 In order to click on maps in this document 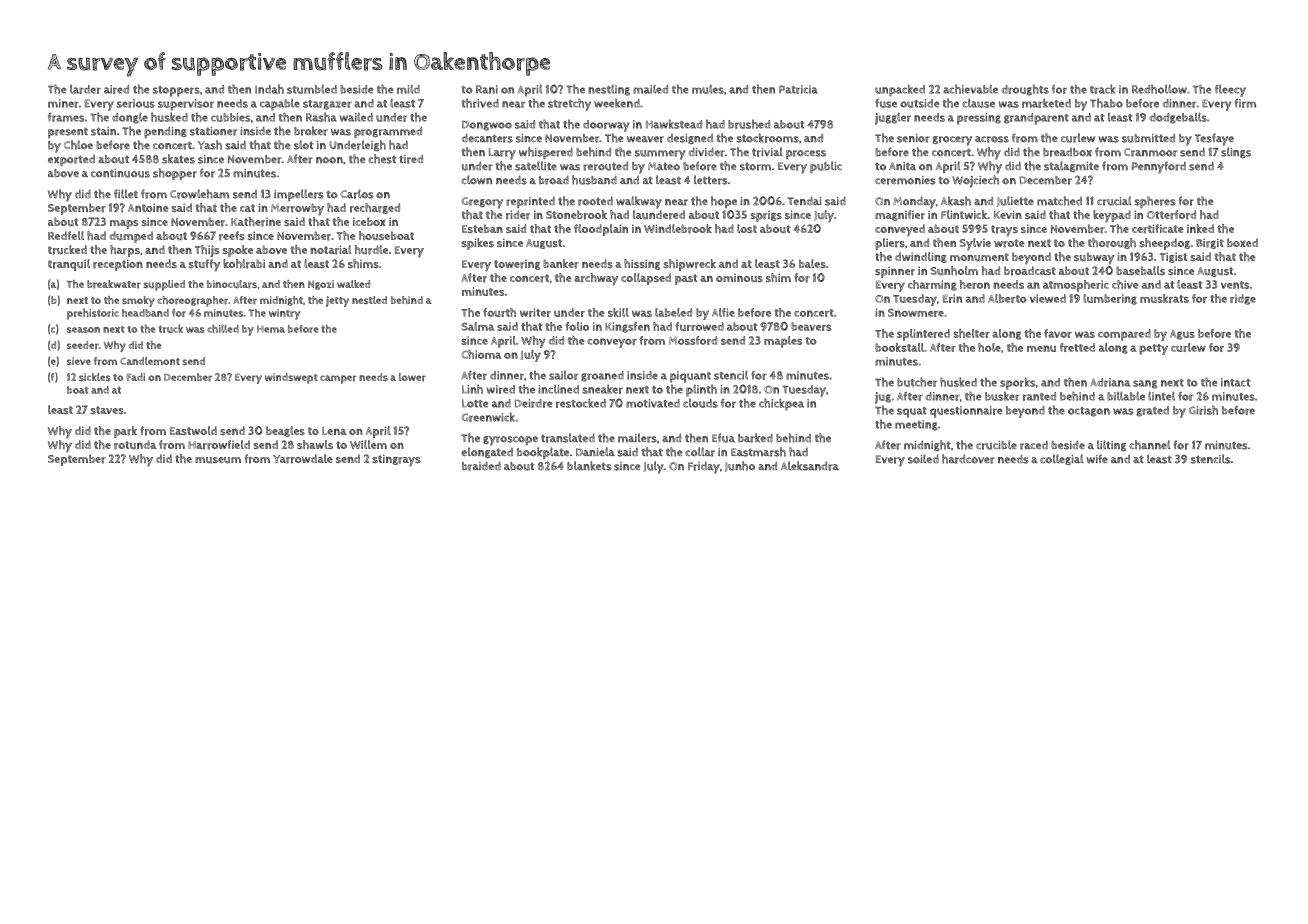, I will do `click(124, 224)`.
